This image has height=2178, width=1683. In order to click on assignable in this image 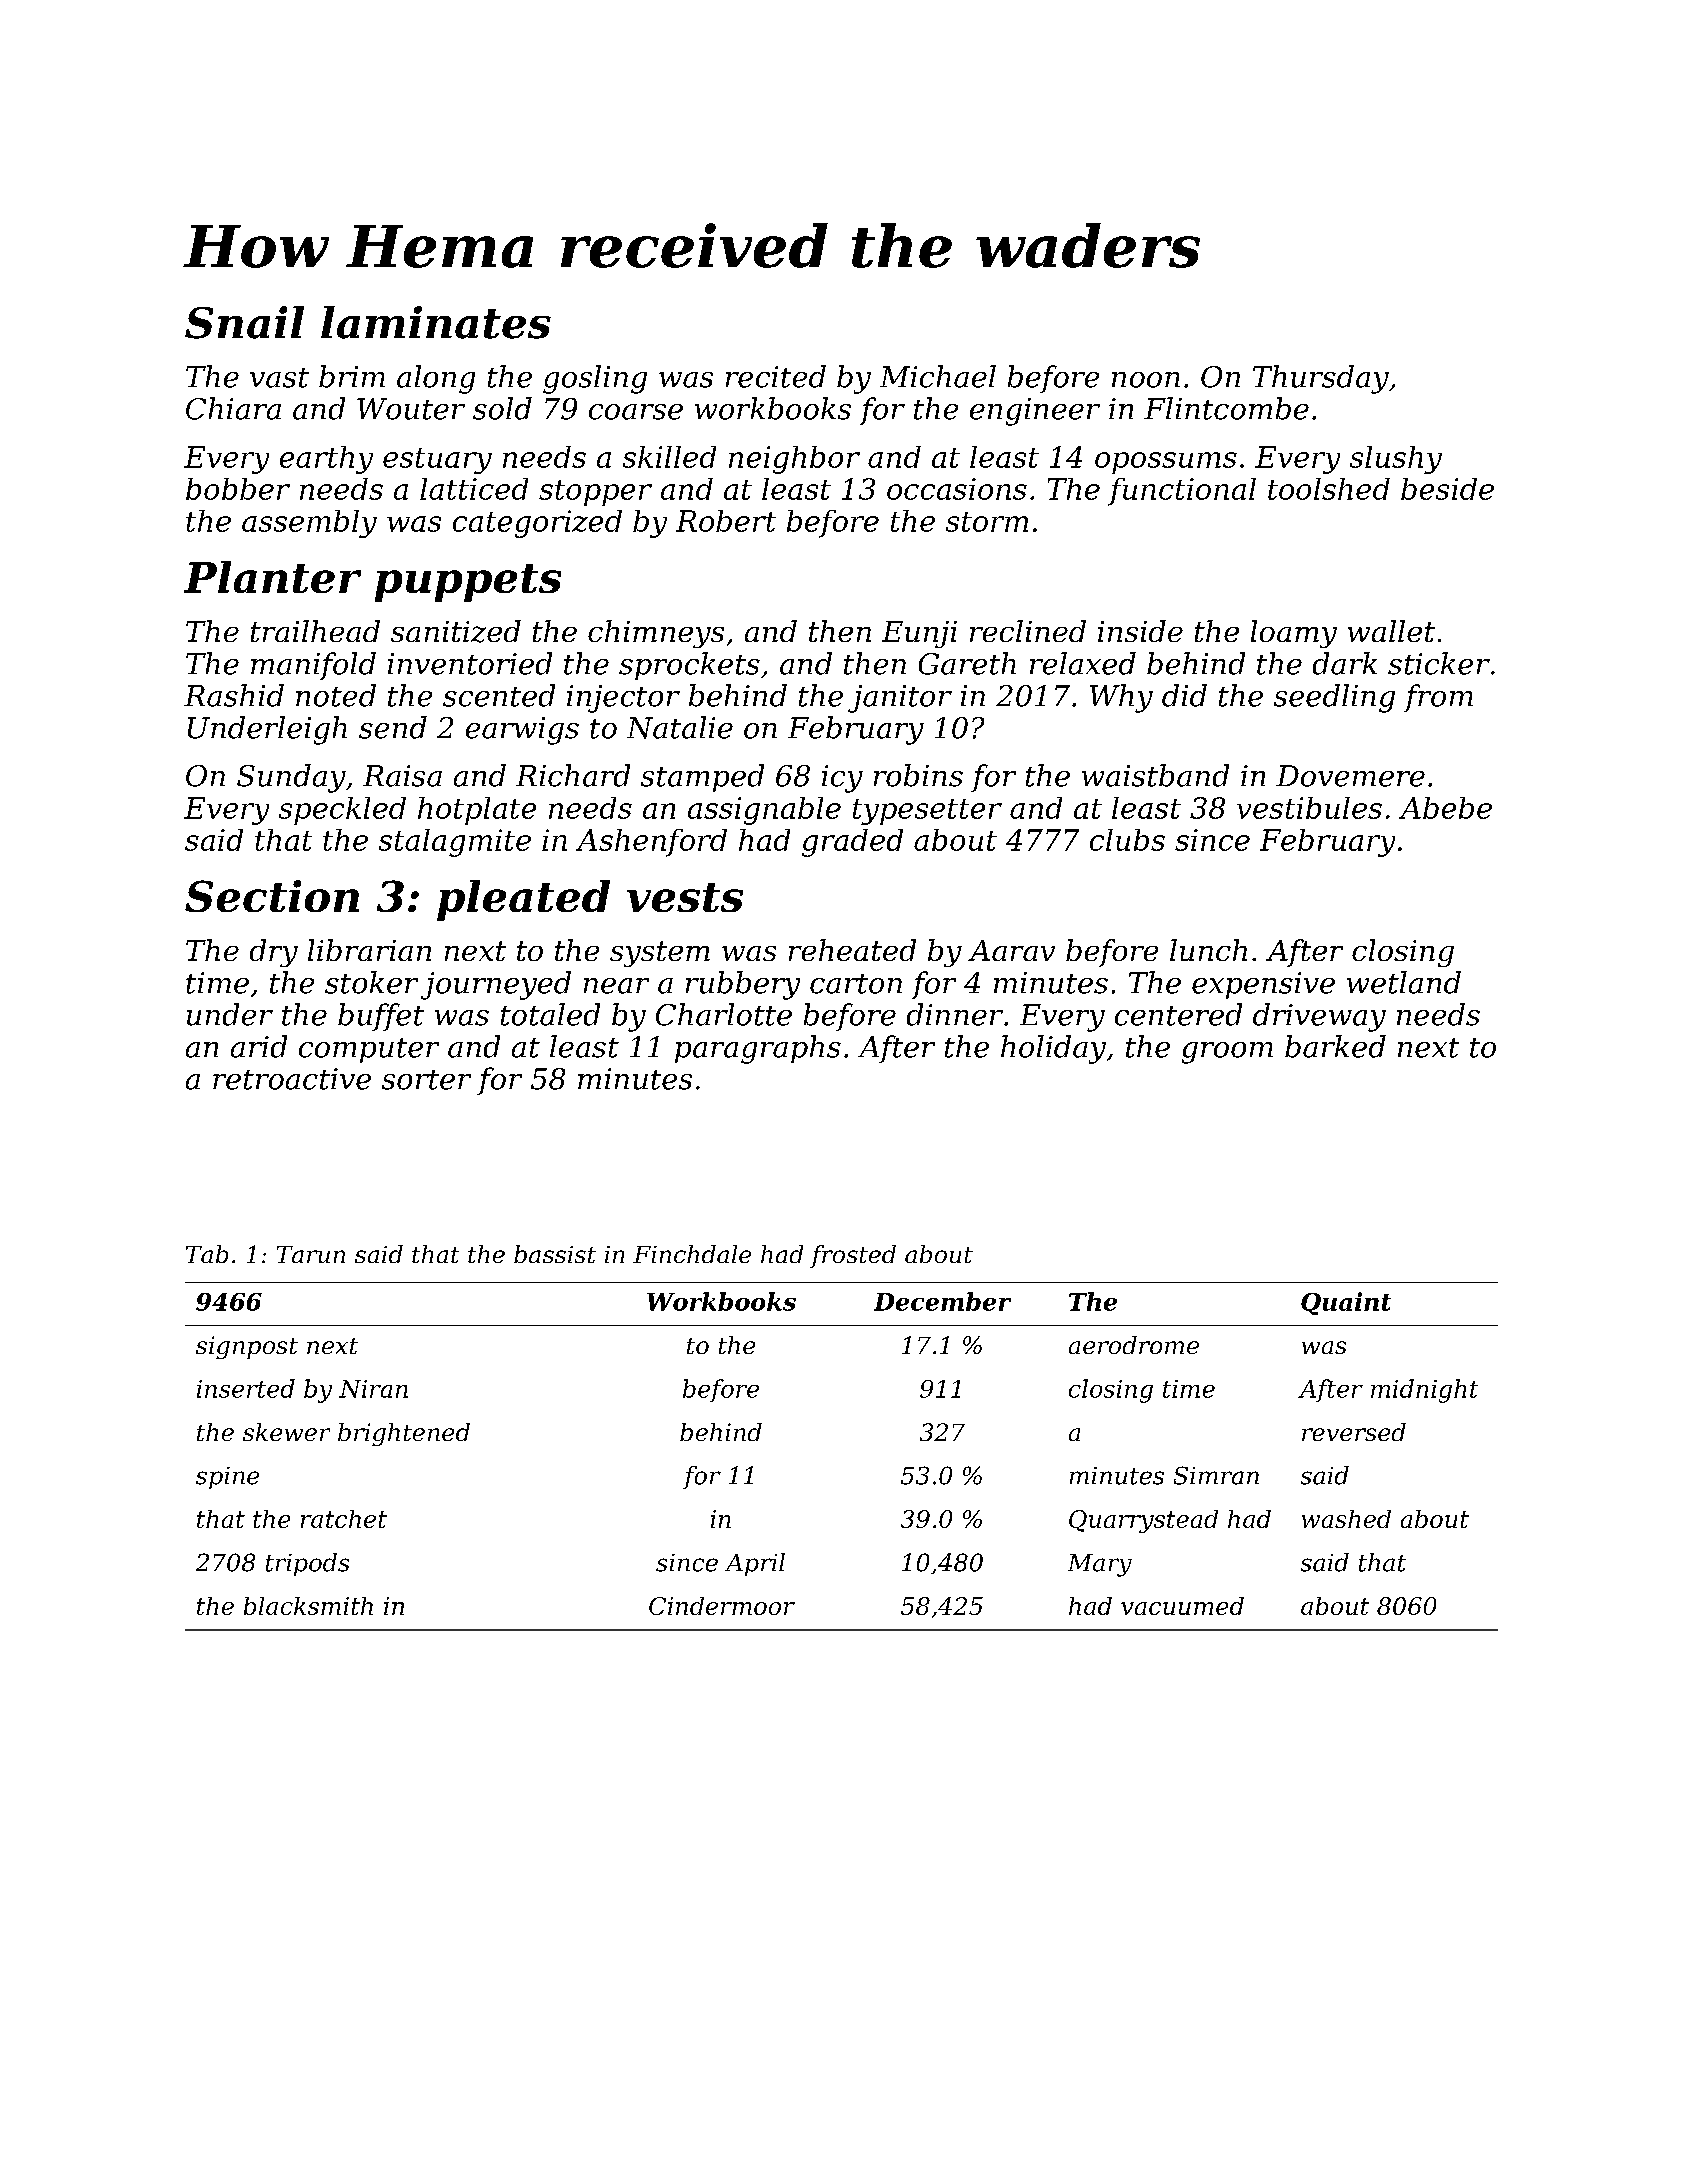, I will do `click(764, 811)`.
